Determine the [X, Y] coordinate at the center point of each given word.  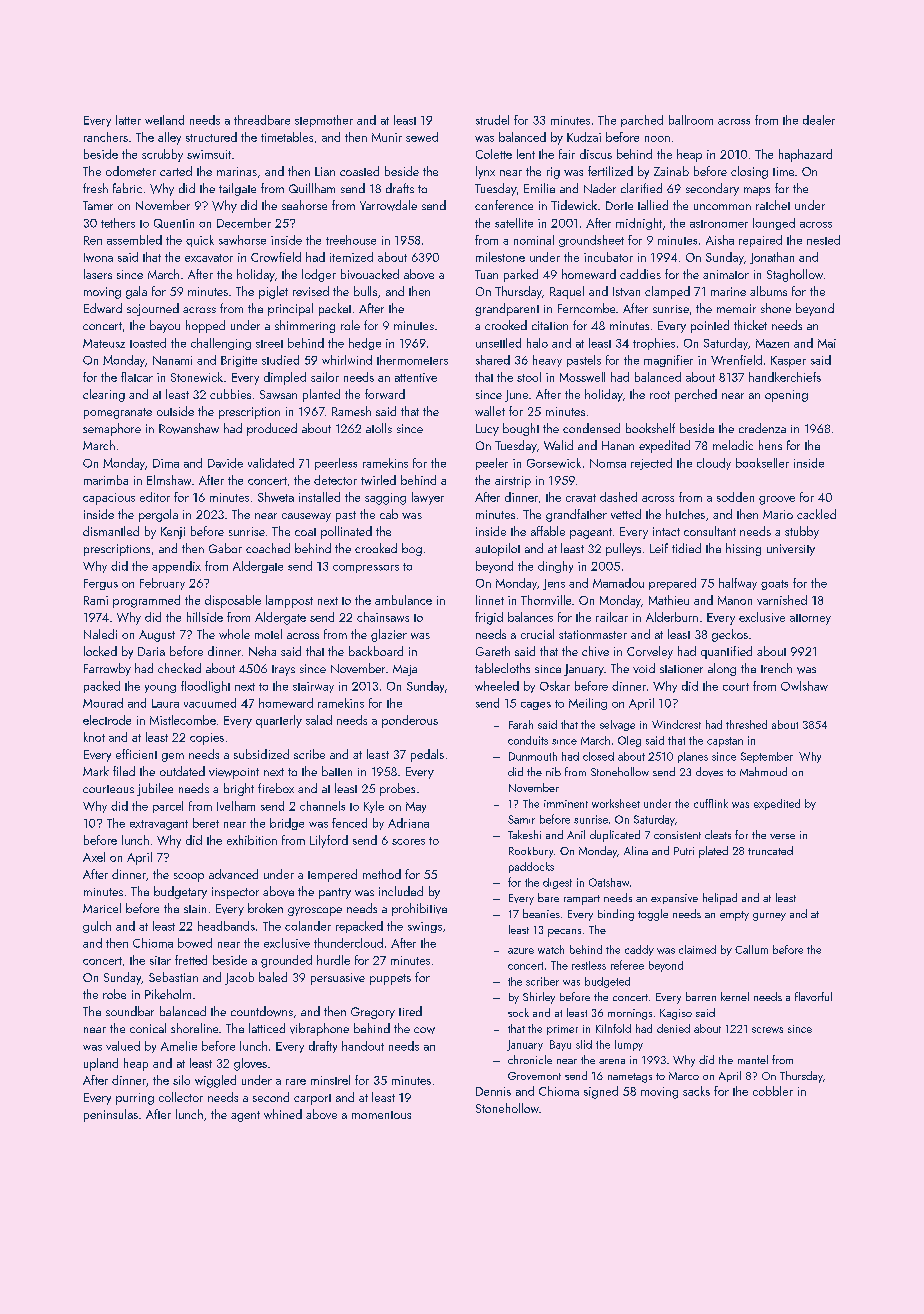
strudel [492, 120]
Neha [262, 651]
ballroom [691, 120]
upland [101, 1064]
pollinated [346, 532]
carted [176, 171]
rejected [651, 464]
